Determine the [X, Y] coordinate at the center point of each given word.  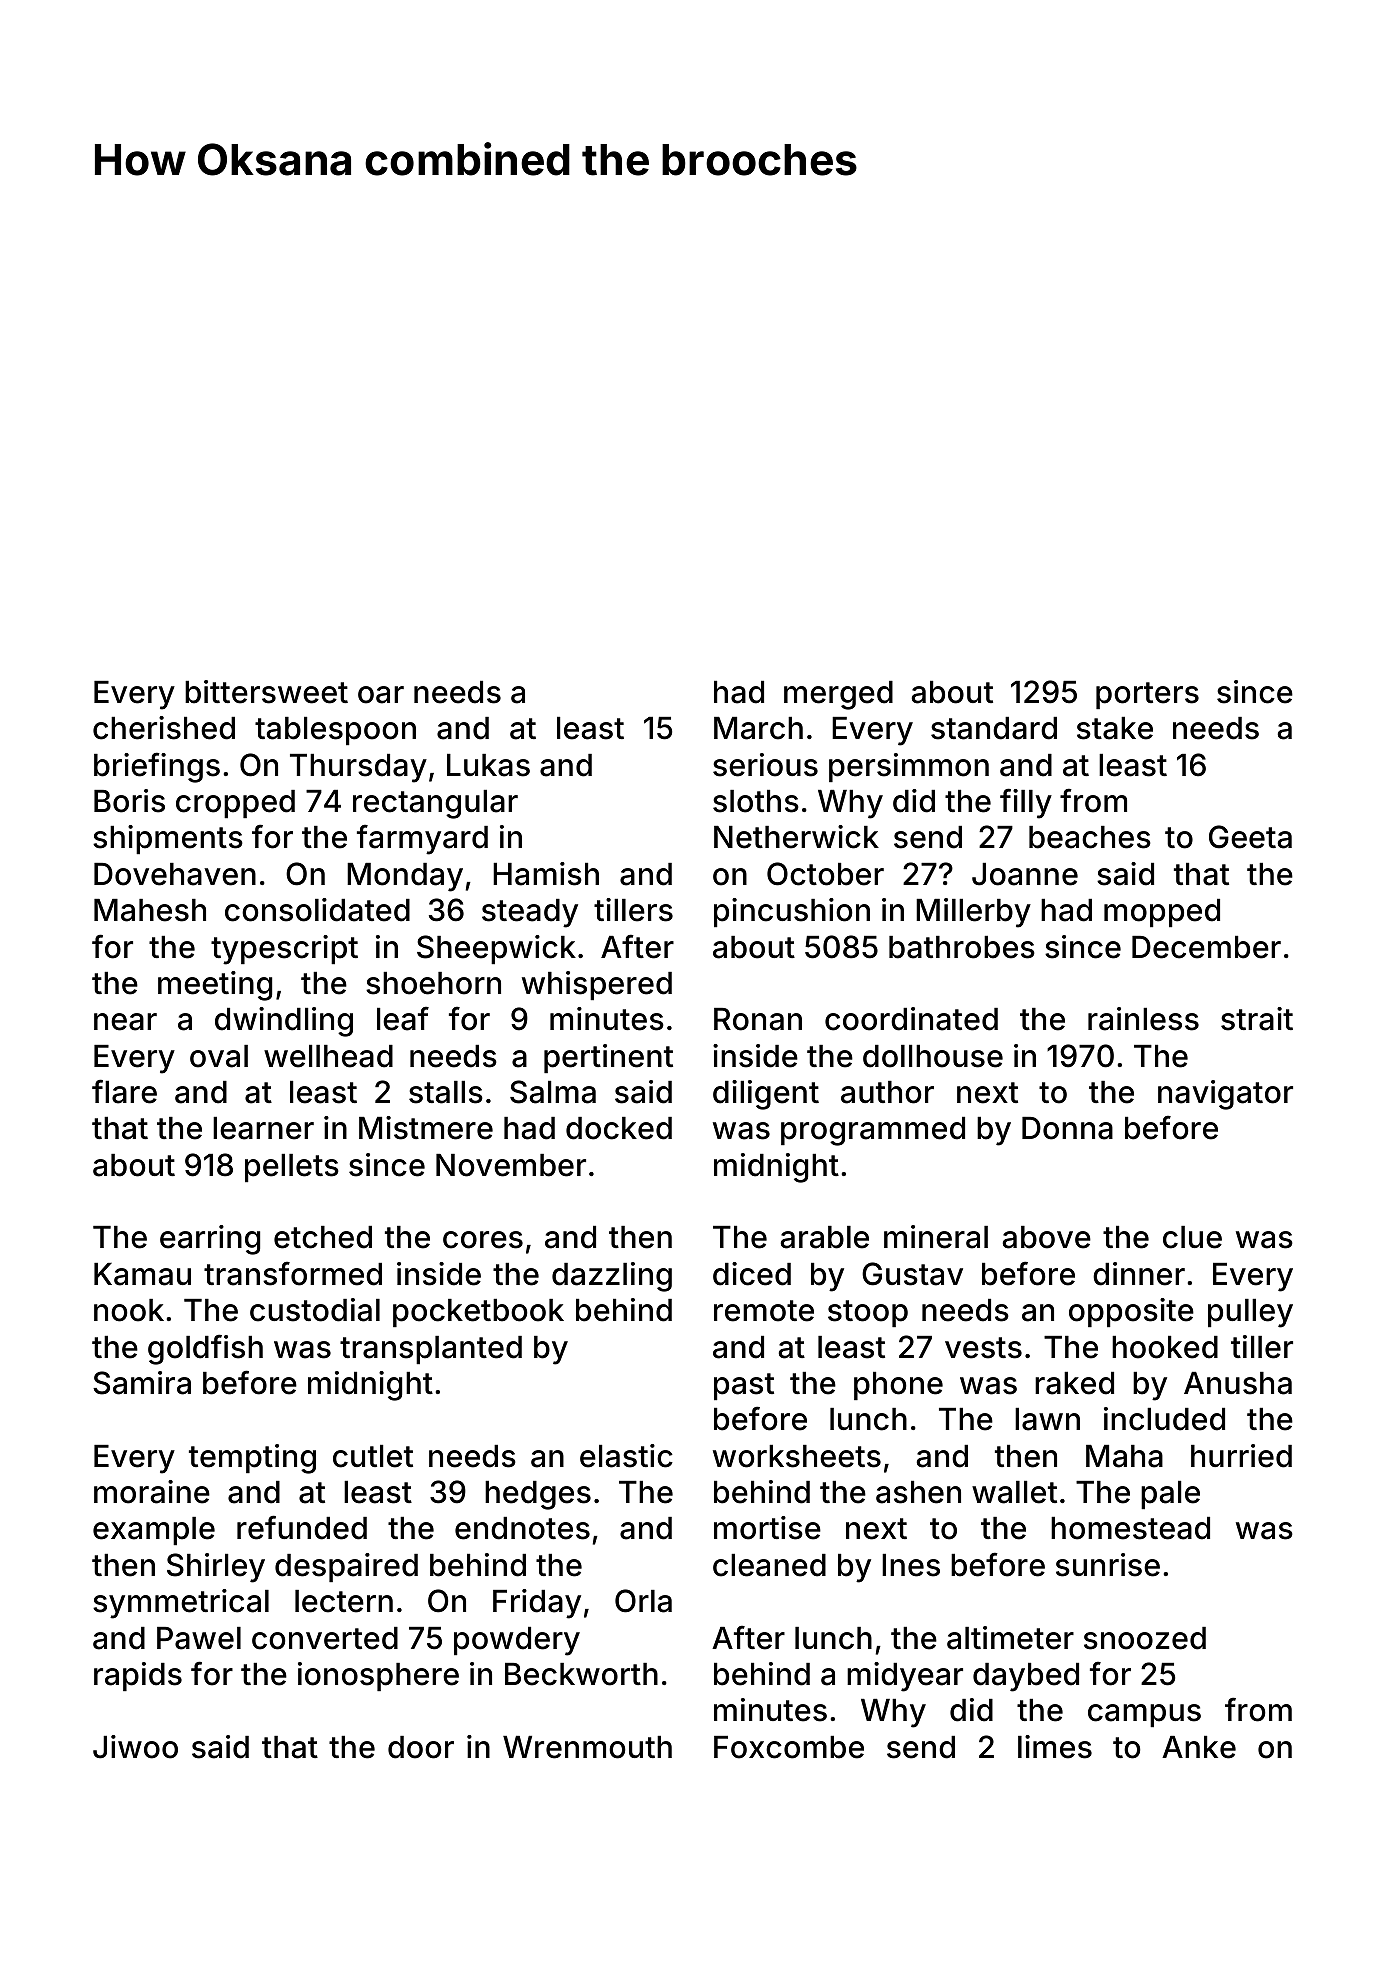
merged [838, 695]
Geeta [1250, 837]
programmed [873, 1131]
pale [1170, 1495]
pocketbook [478, 1313]
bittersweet [266, 692]
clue [1192, 1237]
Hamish [546, 874]
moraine [152, 1492]
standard [994, 728]
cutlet [373, 1456]
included [1164, 1419]
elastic [626, 1456]
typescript [284, 950]
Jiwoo [135, 1747]
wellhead [328, 1056]
